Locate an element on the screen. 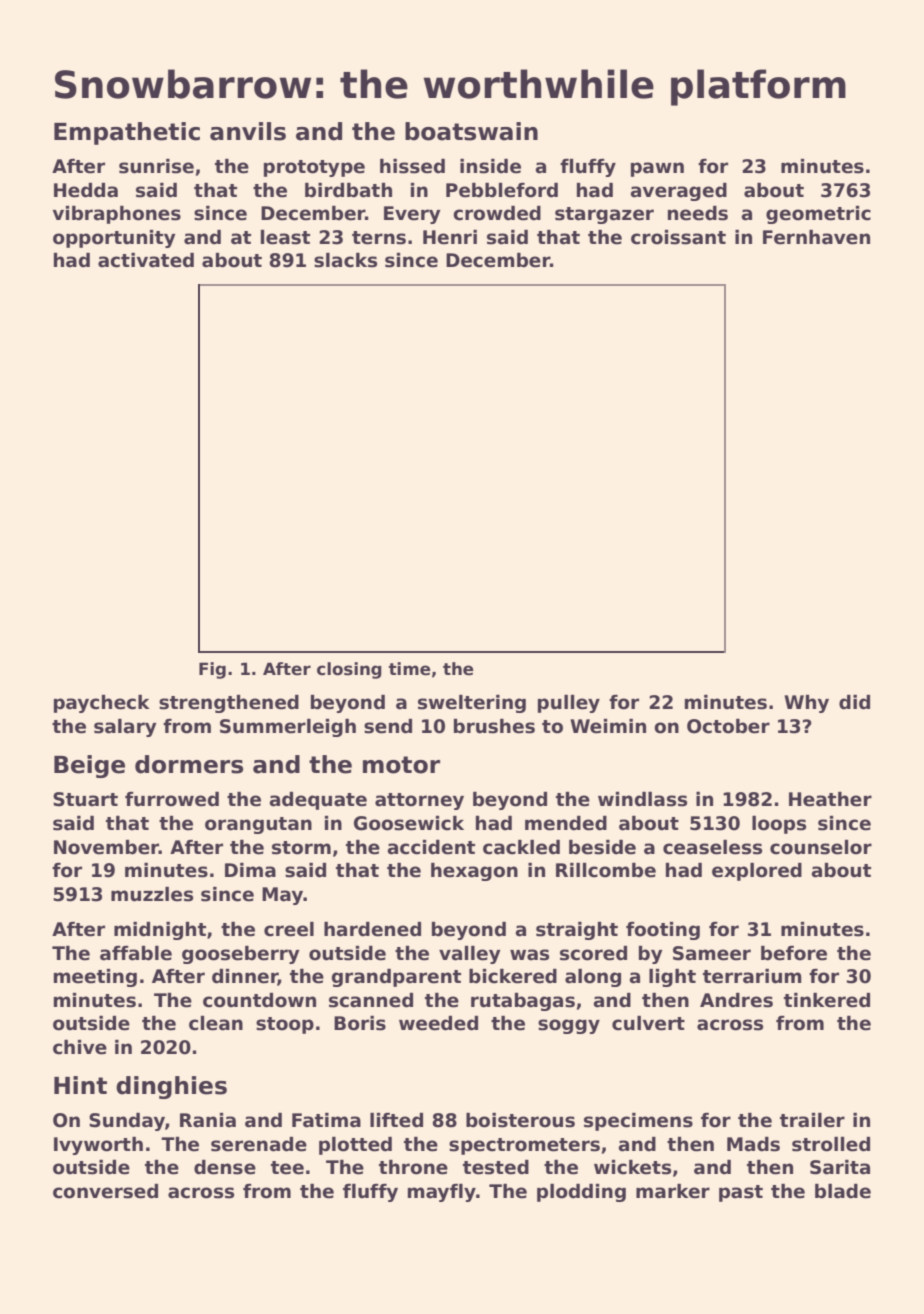 The width and height of the screenshot is (924, 1314). time is located at coordinates (410, 669).
